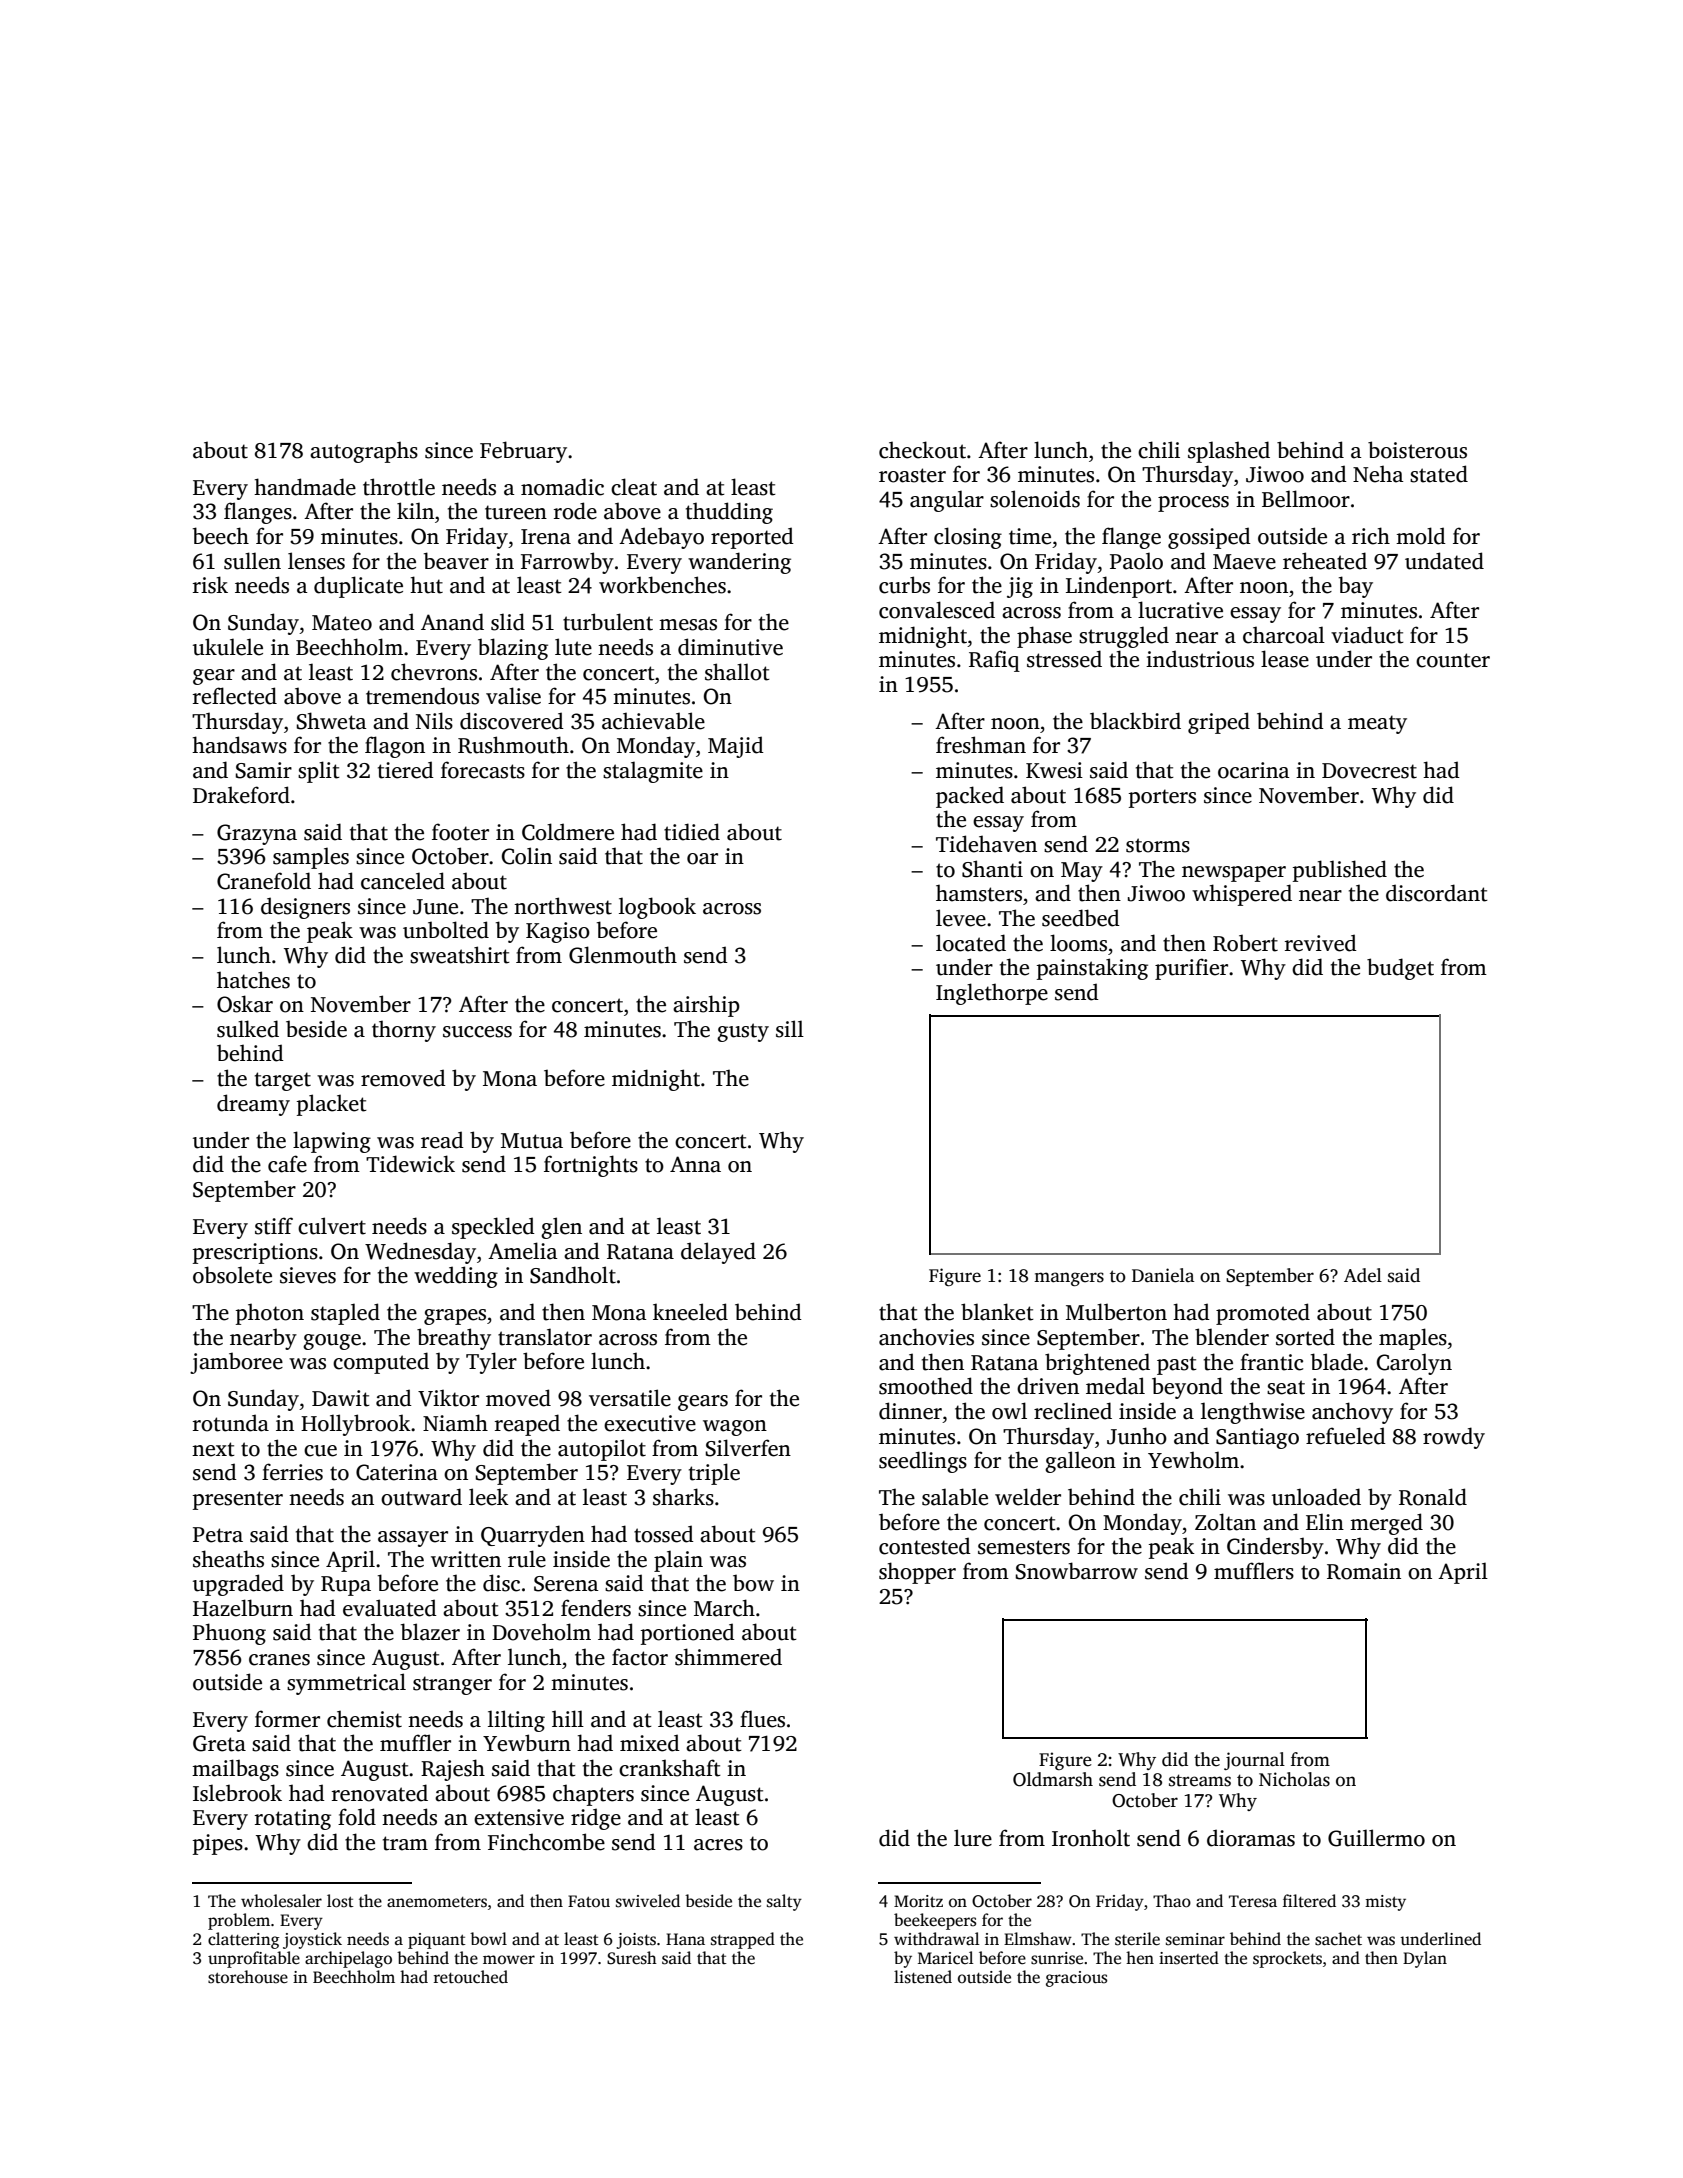 Image resolution: width=1683 pixels, height=2178 pixels. I want to click on splashed, so click(1229, 452).
